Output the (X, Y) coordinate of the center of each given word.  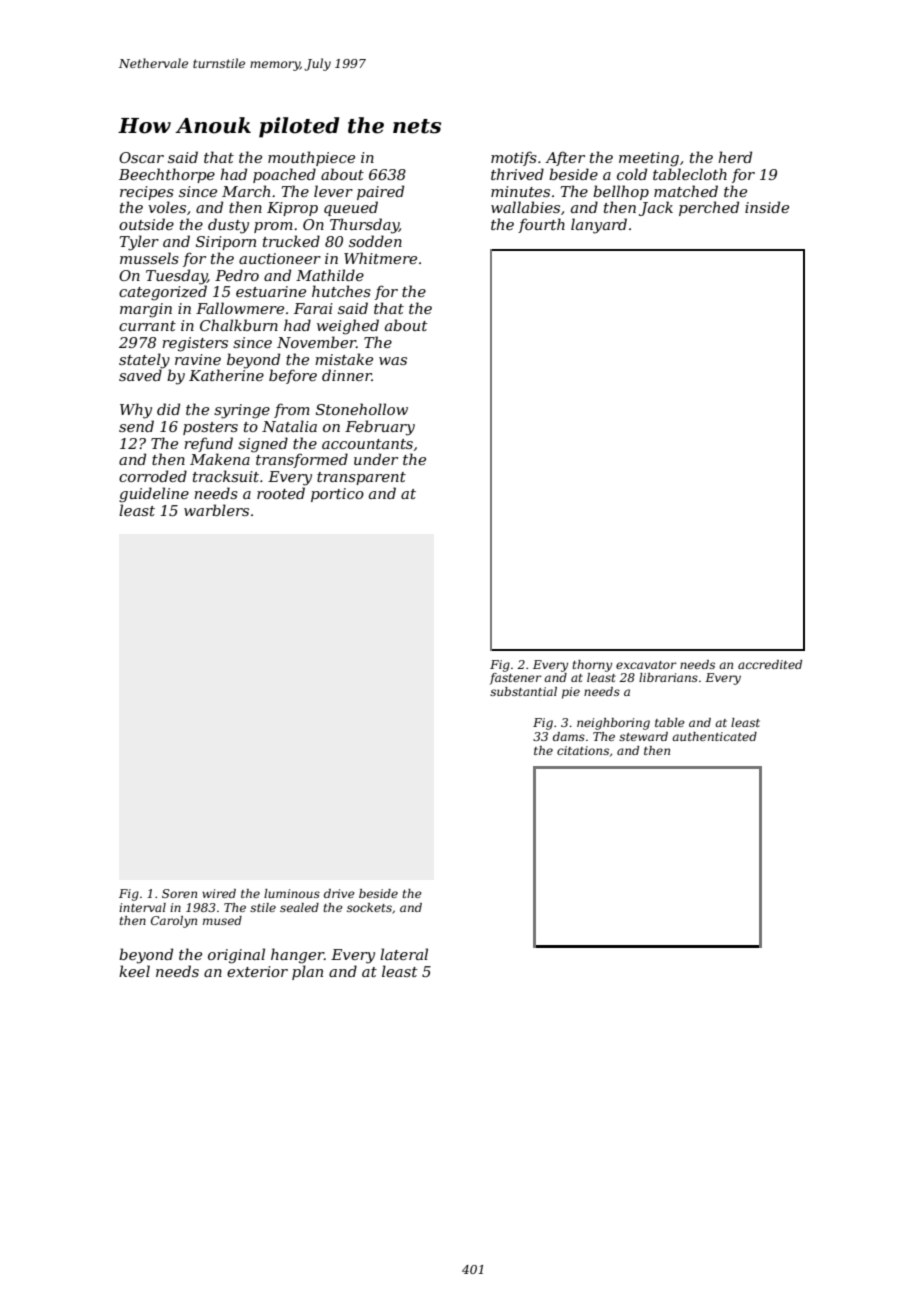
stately (144, 361)
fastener (516, 679)
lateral (404, 954)
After (565, 158)
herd (735, 157)
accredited (770, 664)
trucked (291, 241)
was (393, 361)
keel (134, 971)
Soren (179, 893)
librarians (668, 677)
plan (307, 972)
